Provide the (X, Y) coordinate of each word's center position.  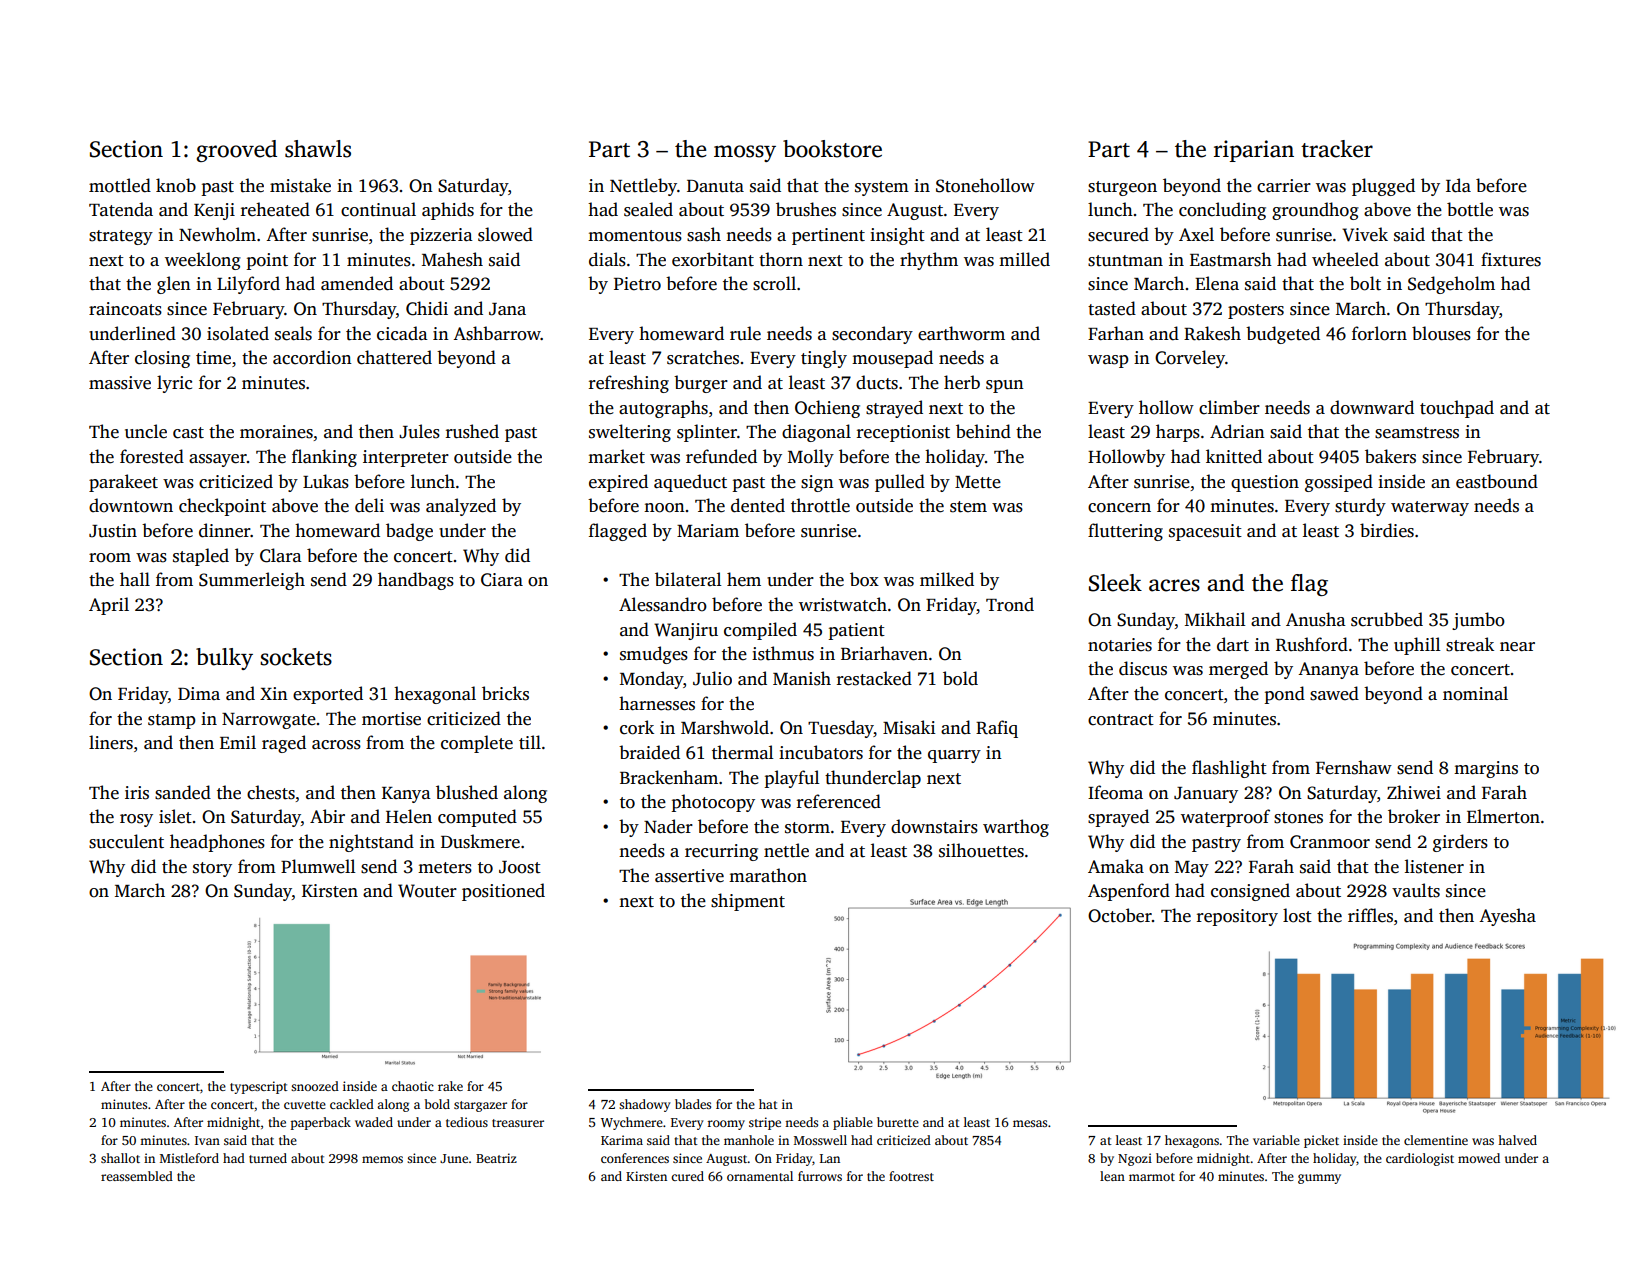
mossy (745, 153)
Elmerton (1503, 816)
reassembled (137, 1176)
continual (378, 209)
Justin (113, 531)
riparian (1254, 151)
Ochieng (827, 409)
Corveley (1190, 359)
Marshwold (725, 727)
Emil (238, 742)
